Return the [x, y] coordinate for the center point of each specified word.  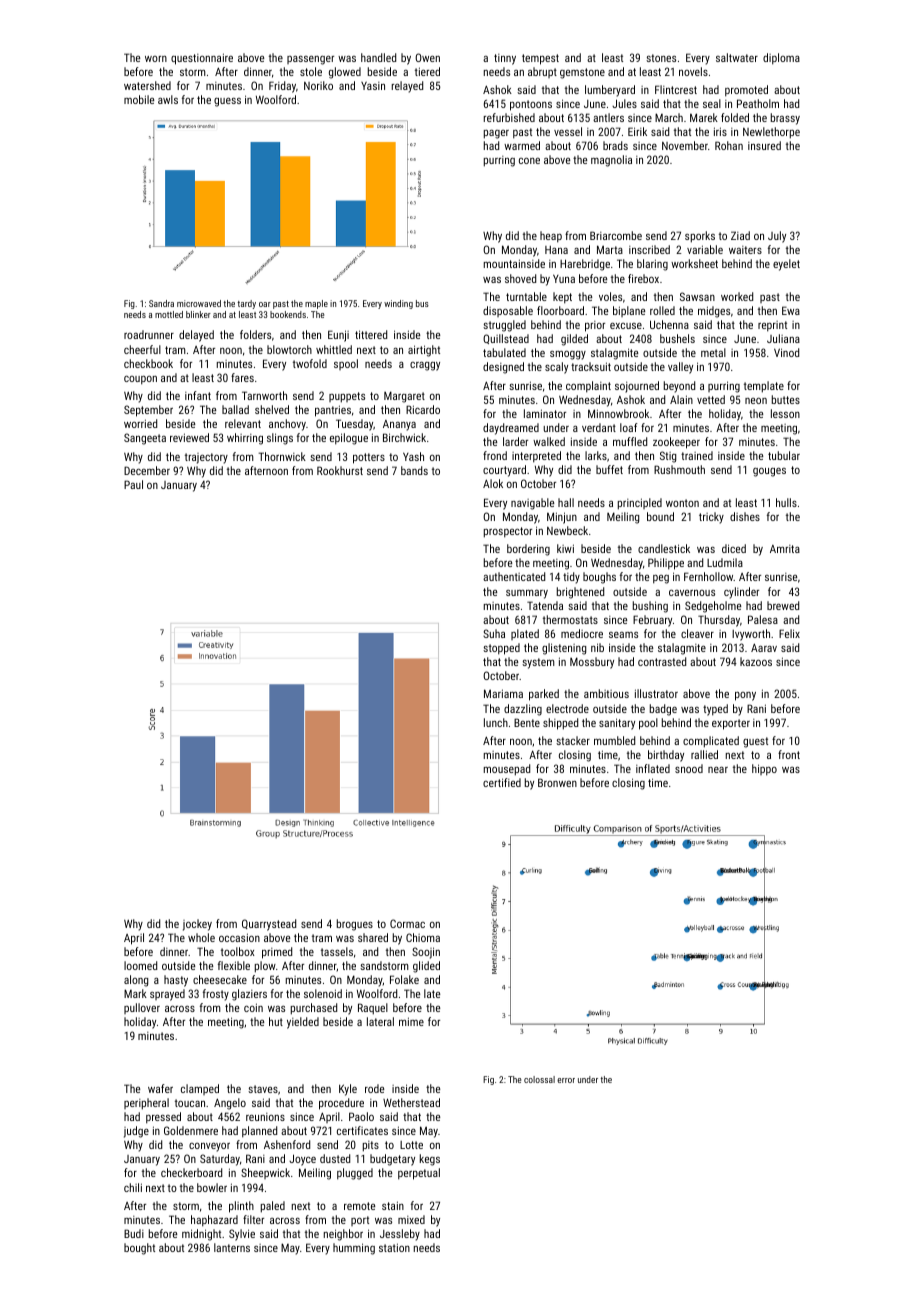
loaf [629, 427]
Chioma [423, 937]
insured [764, 145]
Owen [427, 57]
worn [156, 59]
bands [414, 470]
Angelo [230, 1104]
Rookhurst [340, 470]
